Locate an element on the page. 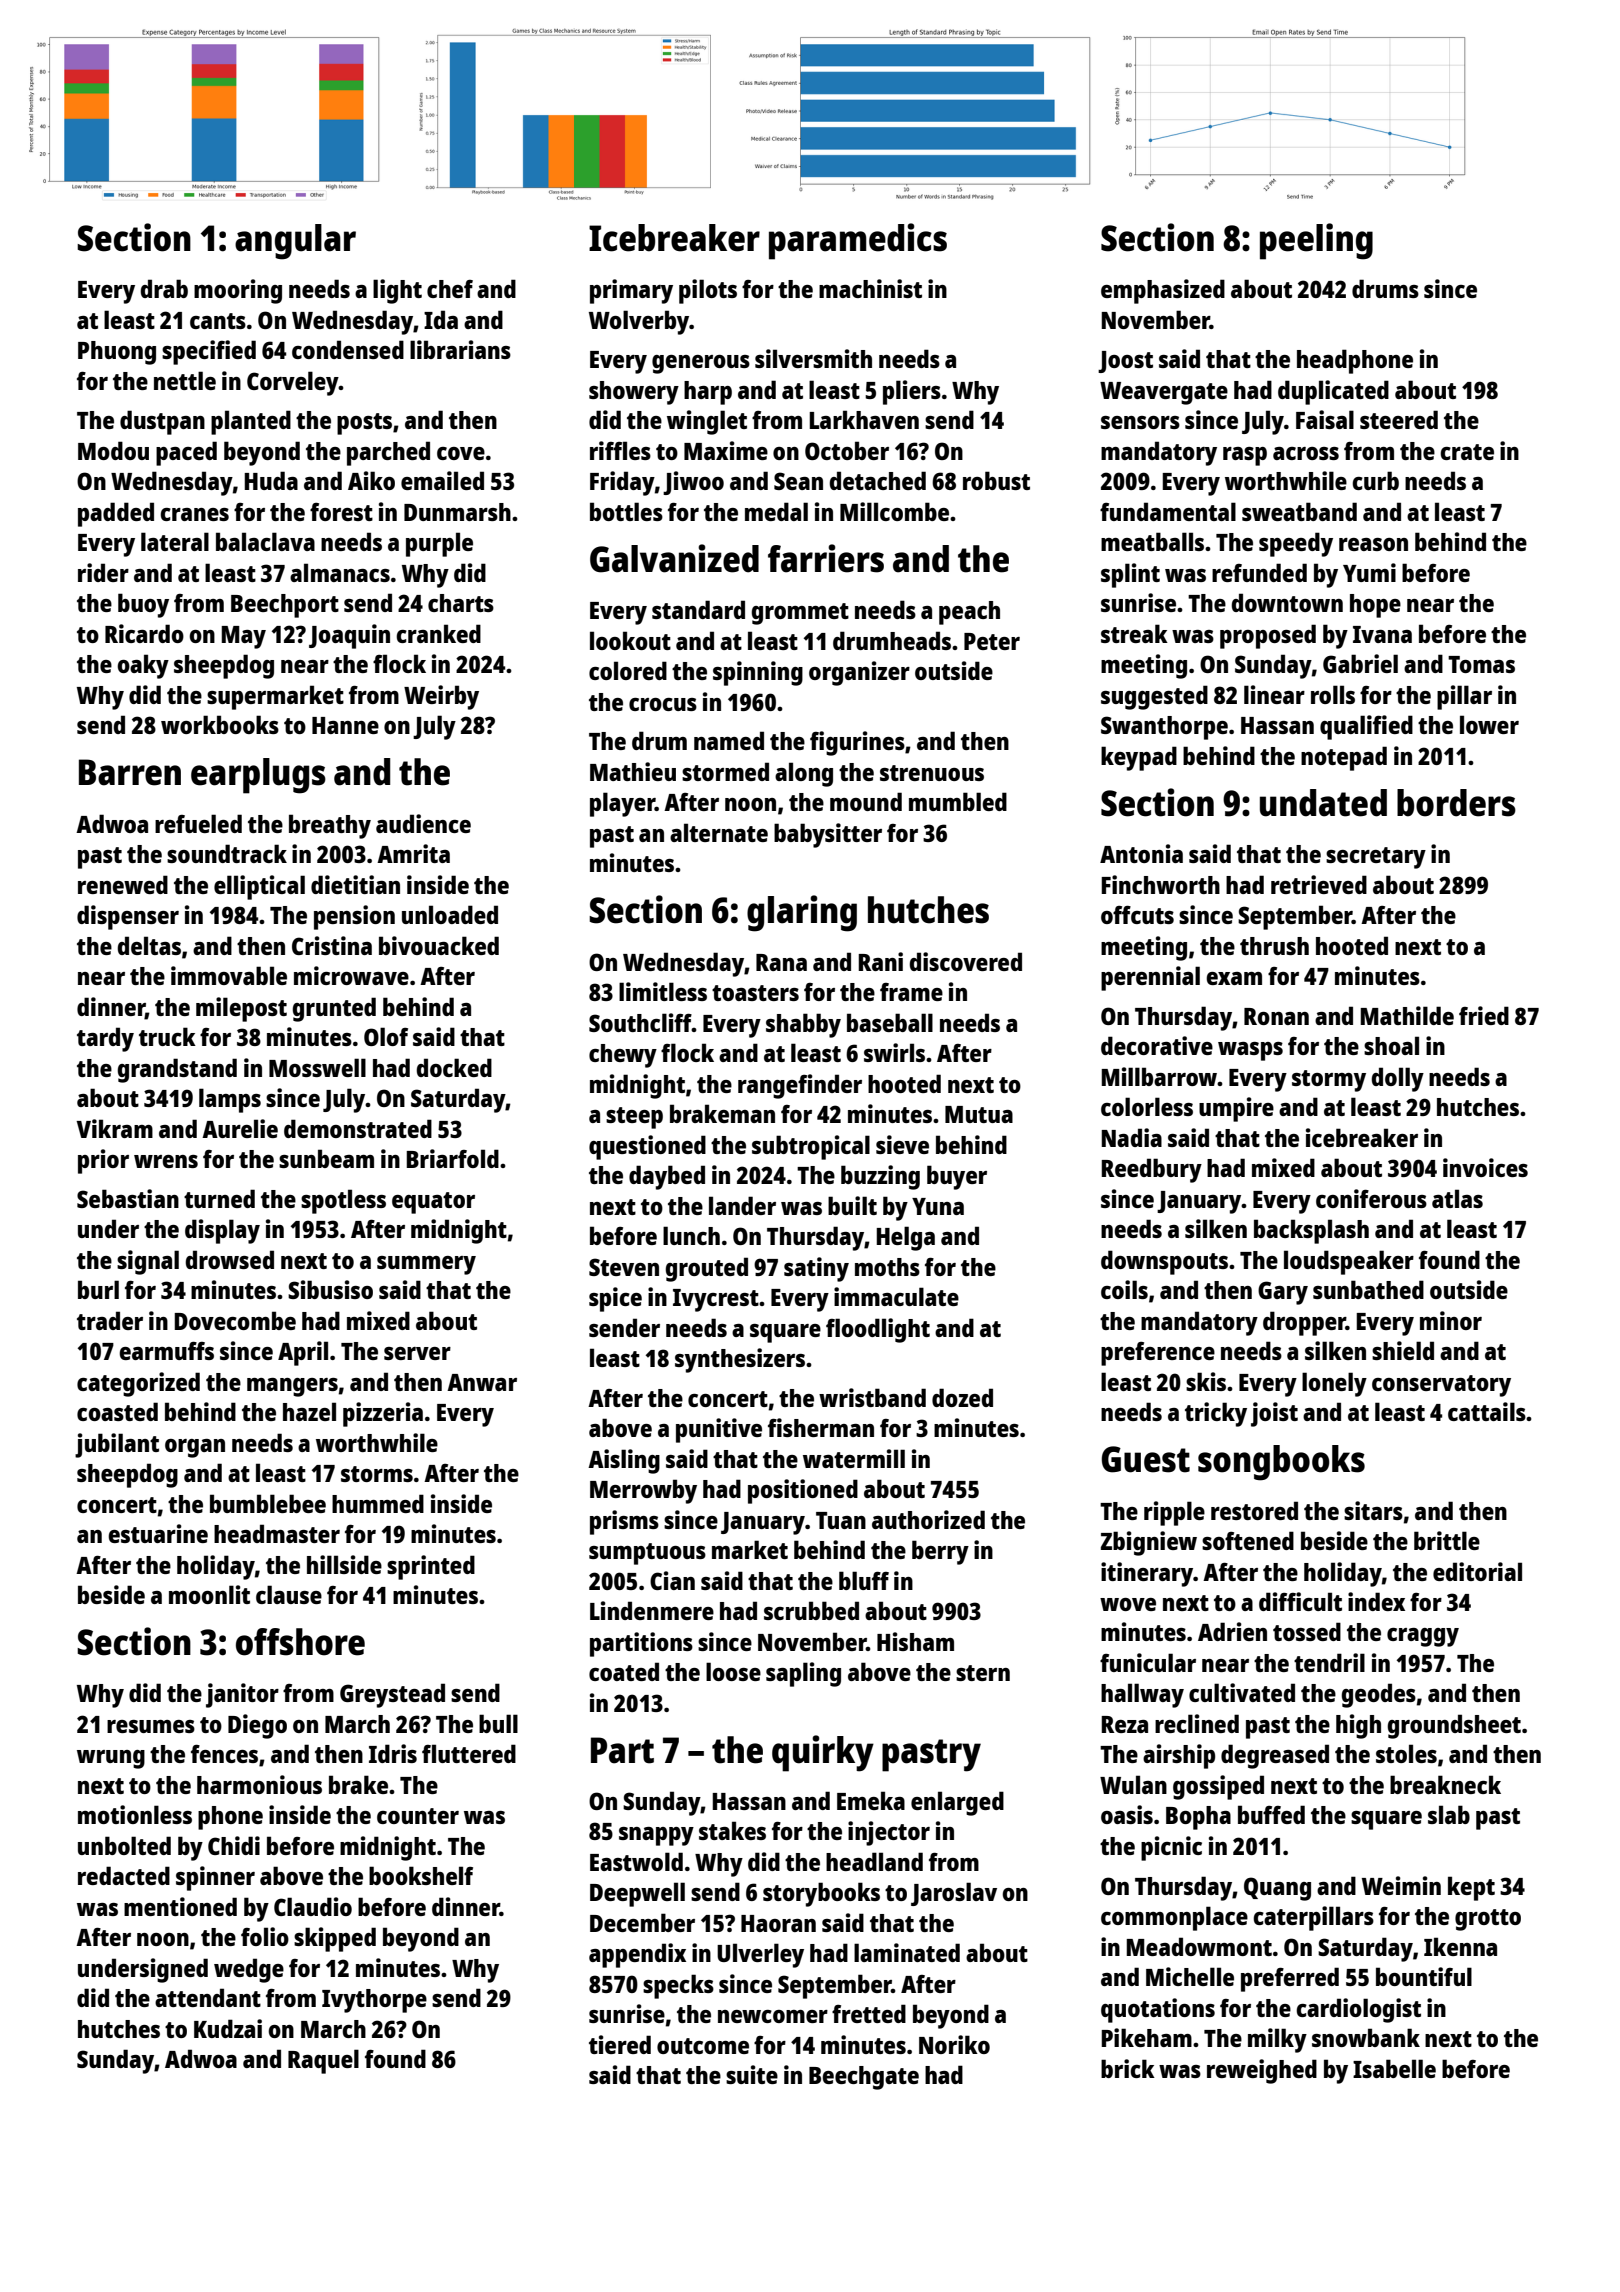  condensed is located at coordinates (348, 349).
